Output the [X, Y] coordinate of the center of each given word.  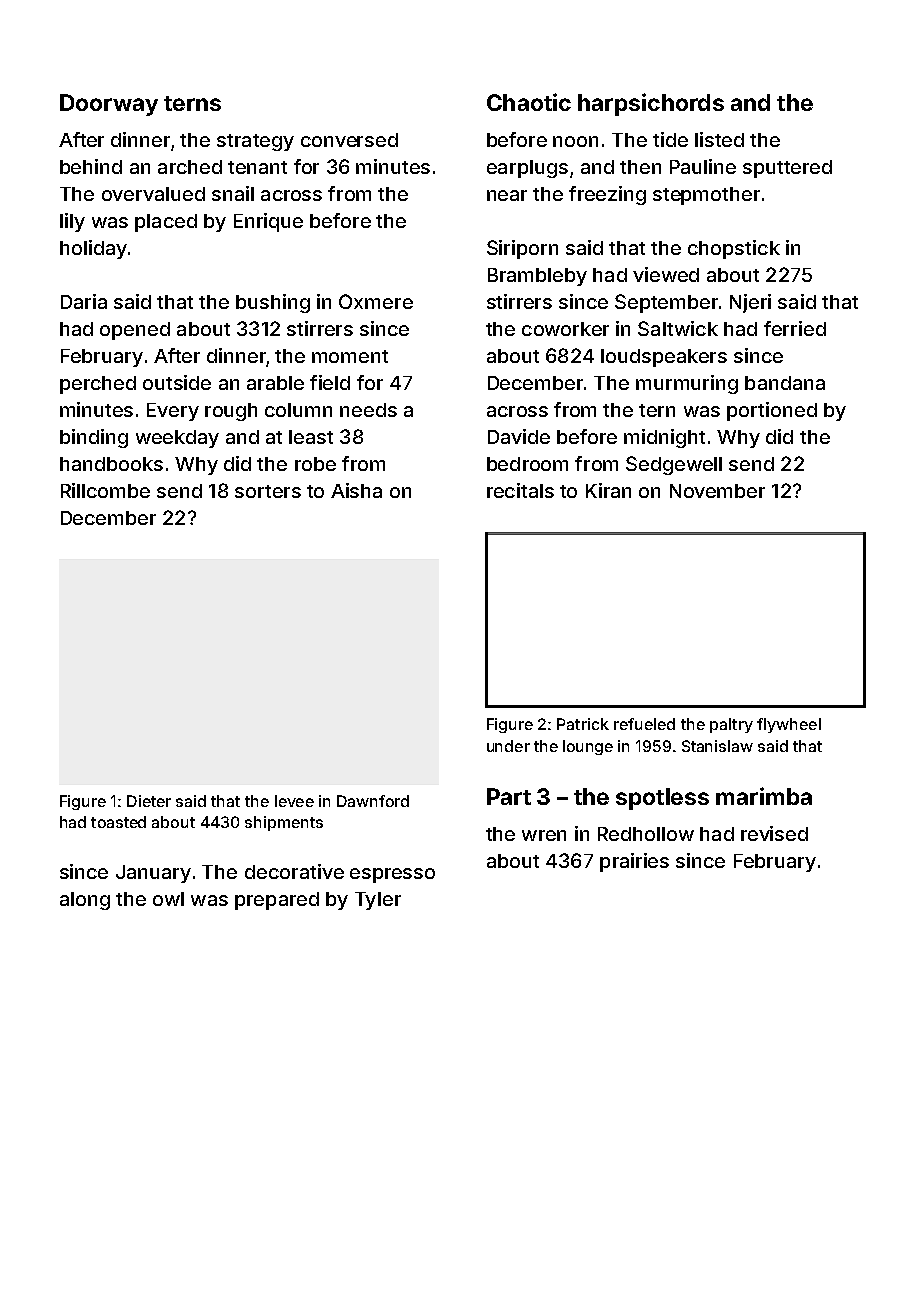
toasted [118, 822]
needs [368, 410]
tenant [257, 167]
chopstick [734, 249]
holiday [93, 249]
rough [231, 412]
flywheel [789, 725]
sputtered [787, 169]
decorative [294, 871]
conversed [349, 140]
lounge [588, 747]
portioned [772, 411]
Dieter [149, 801]
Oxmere [376, 301]
